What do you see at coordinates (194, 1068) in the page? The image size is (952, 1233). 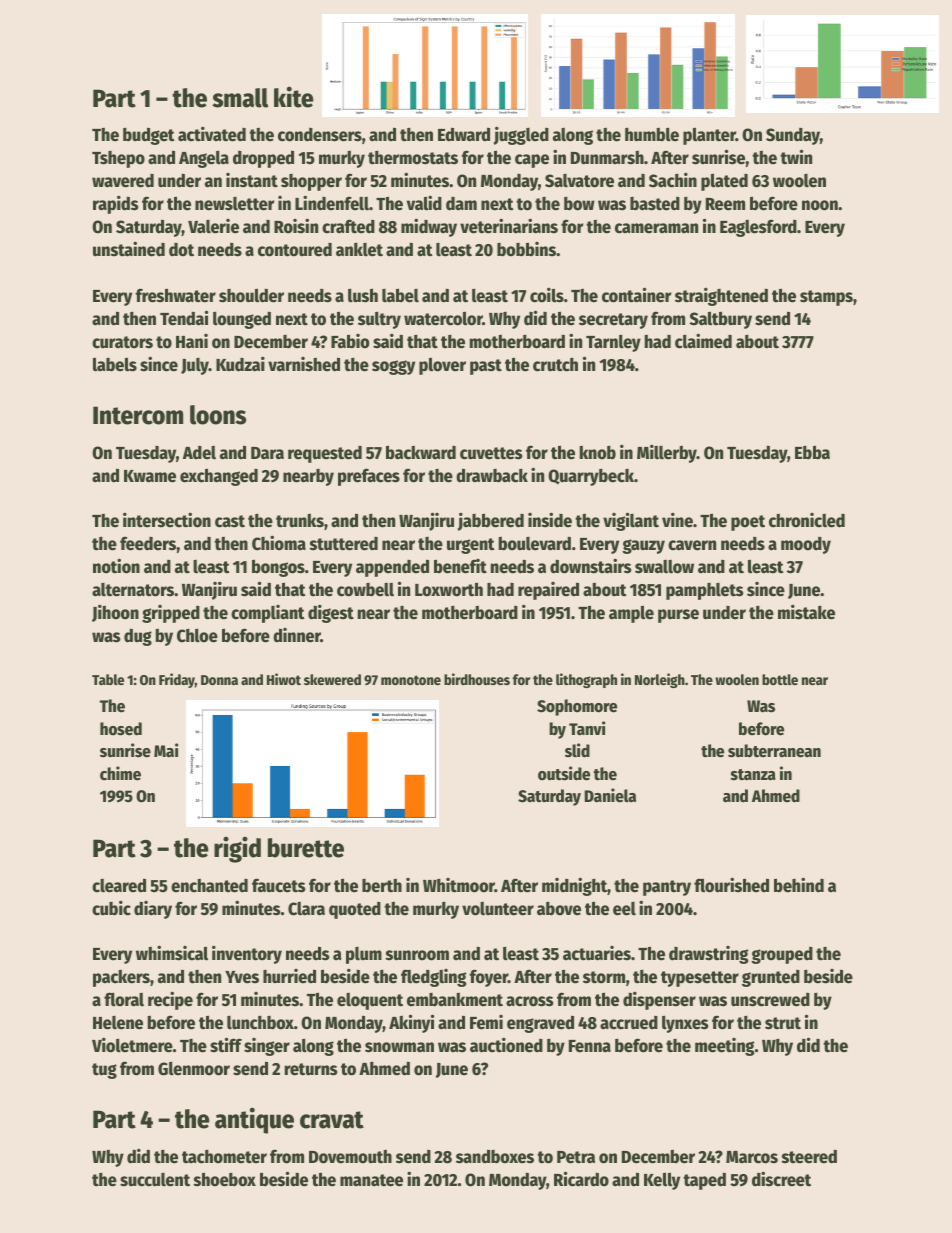 I see `Glenmoor` at bounding box center [194, 1068].
